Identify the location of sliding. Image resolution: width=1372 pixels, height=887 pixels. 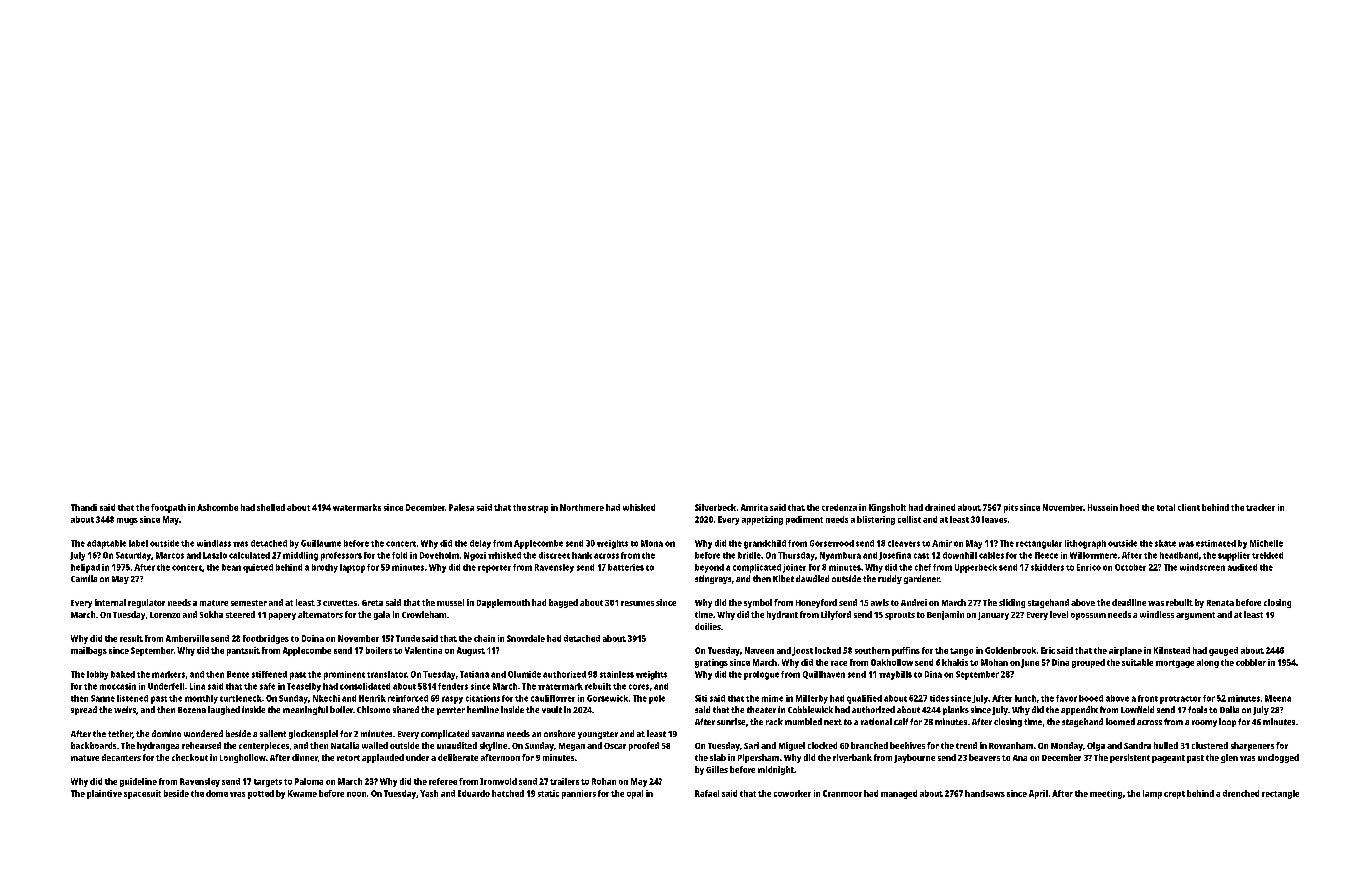
(1012, 603).
